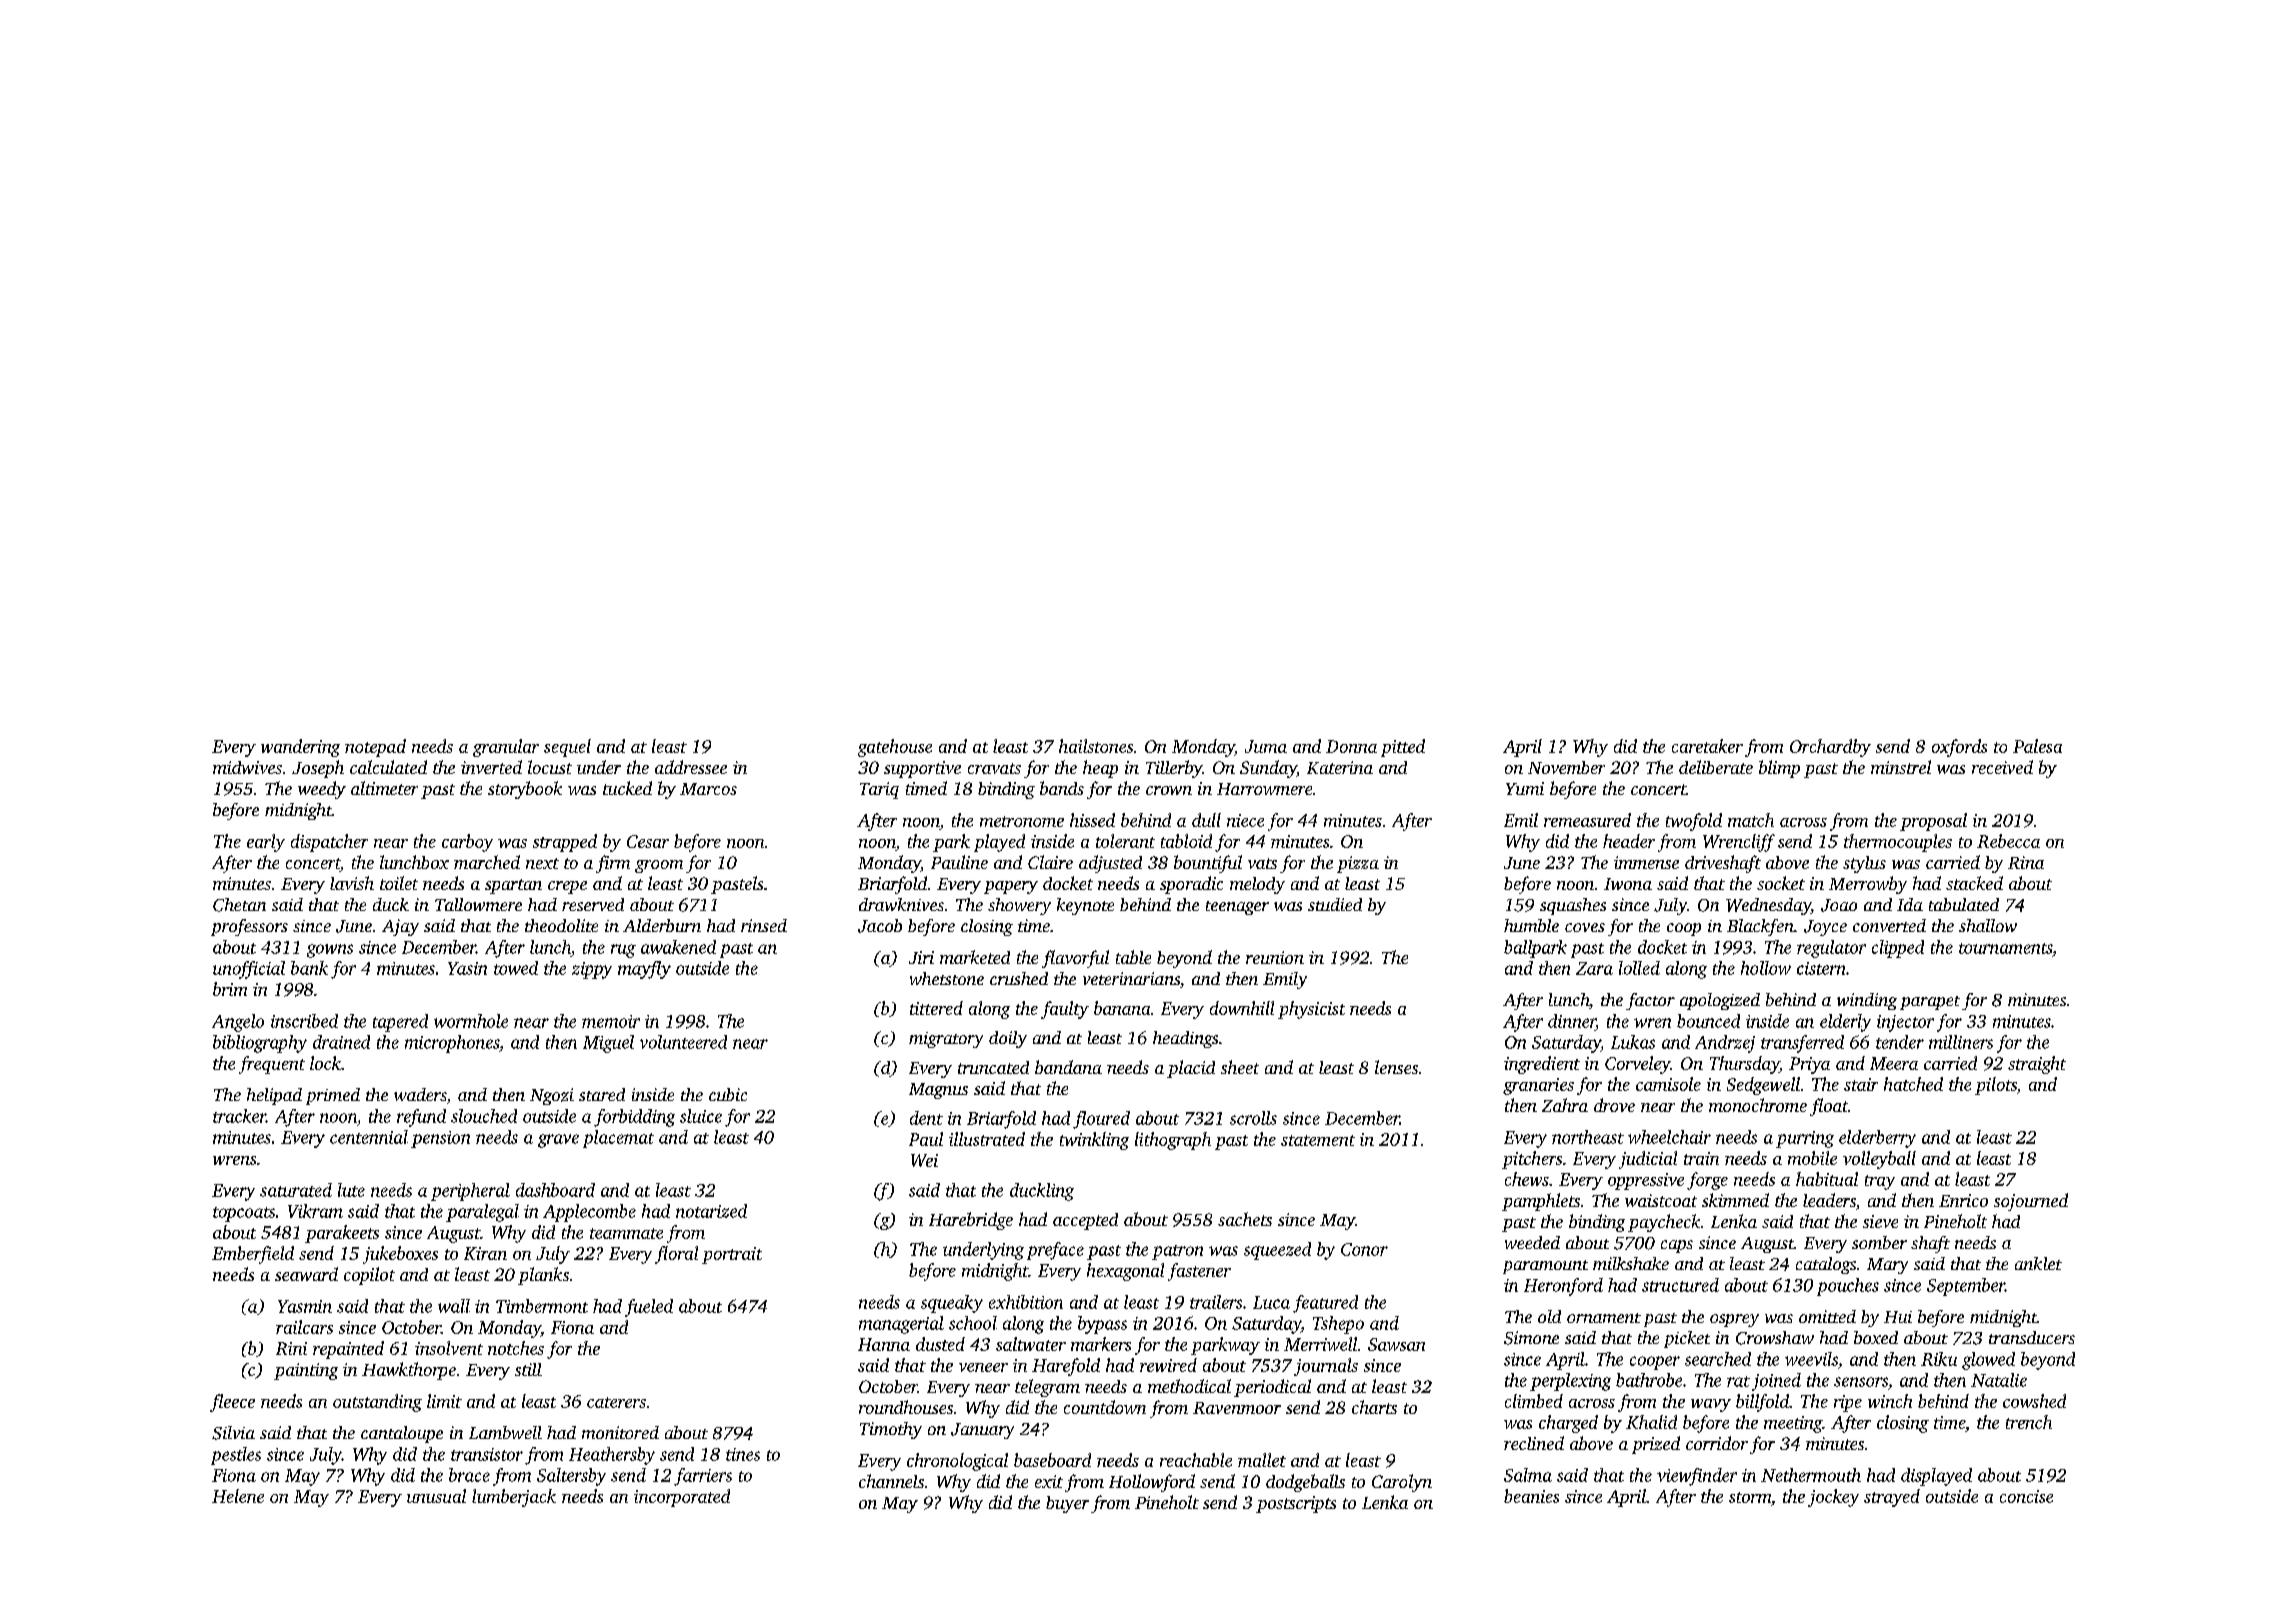  I want to click on brim, so click(230, 989).
